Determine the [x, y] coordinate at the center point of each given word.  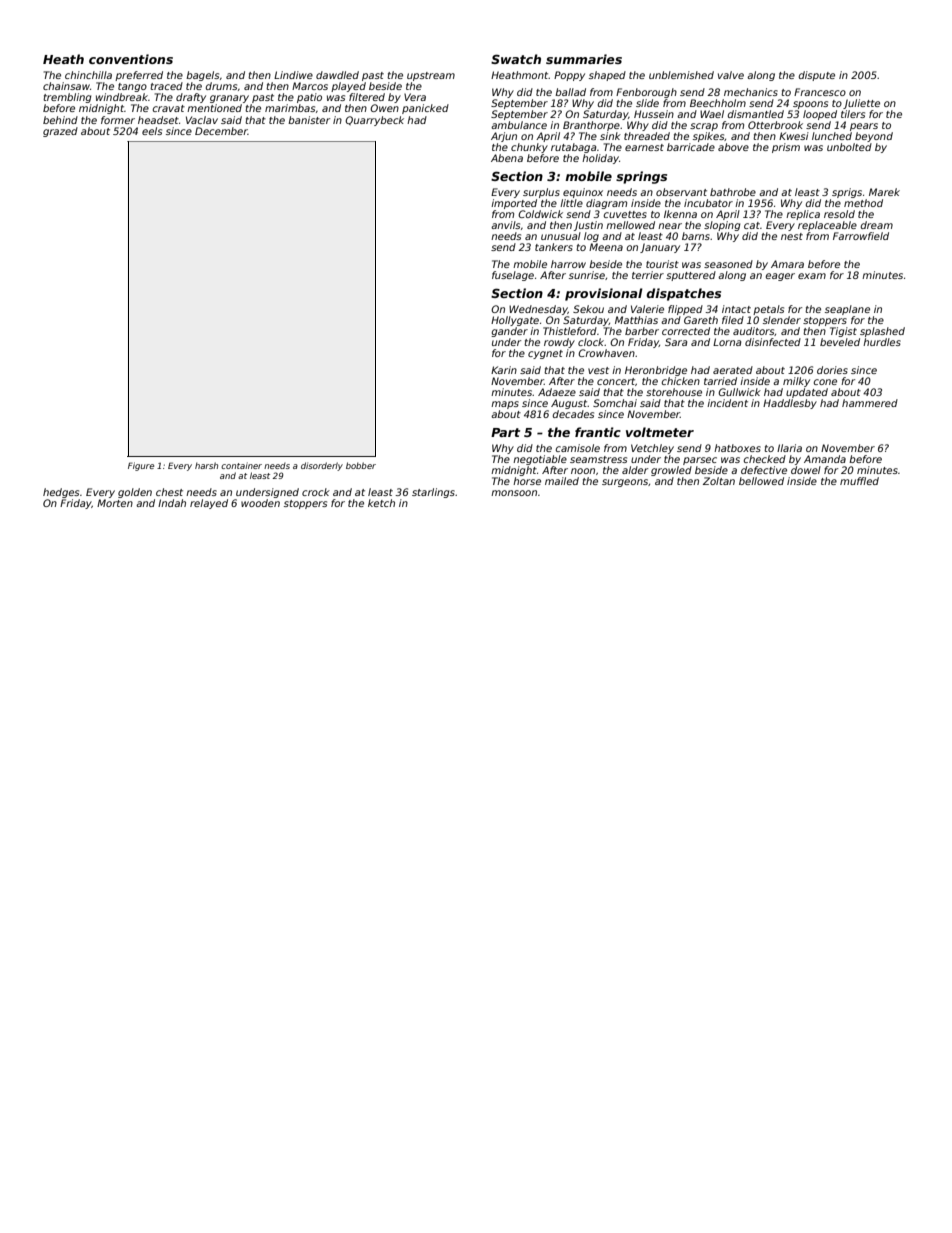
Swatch [516, 59]
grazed [60, 132]
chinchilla [88, 75]
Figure [141, 466]
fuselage [513, 276]
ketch [381, 503]
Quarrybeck [374, 121]
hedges [61, 493]
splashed [882, 332]
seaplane [847, 310]
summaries [584, 59]
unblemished [681, 75]
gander [509, 332]
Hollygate [515, 321]
